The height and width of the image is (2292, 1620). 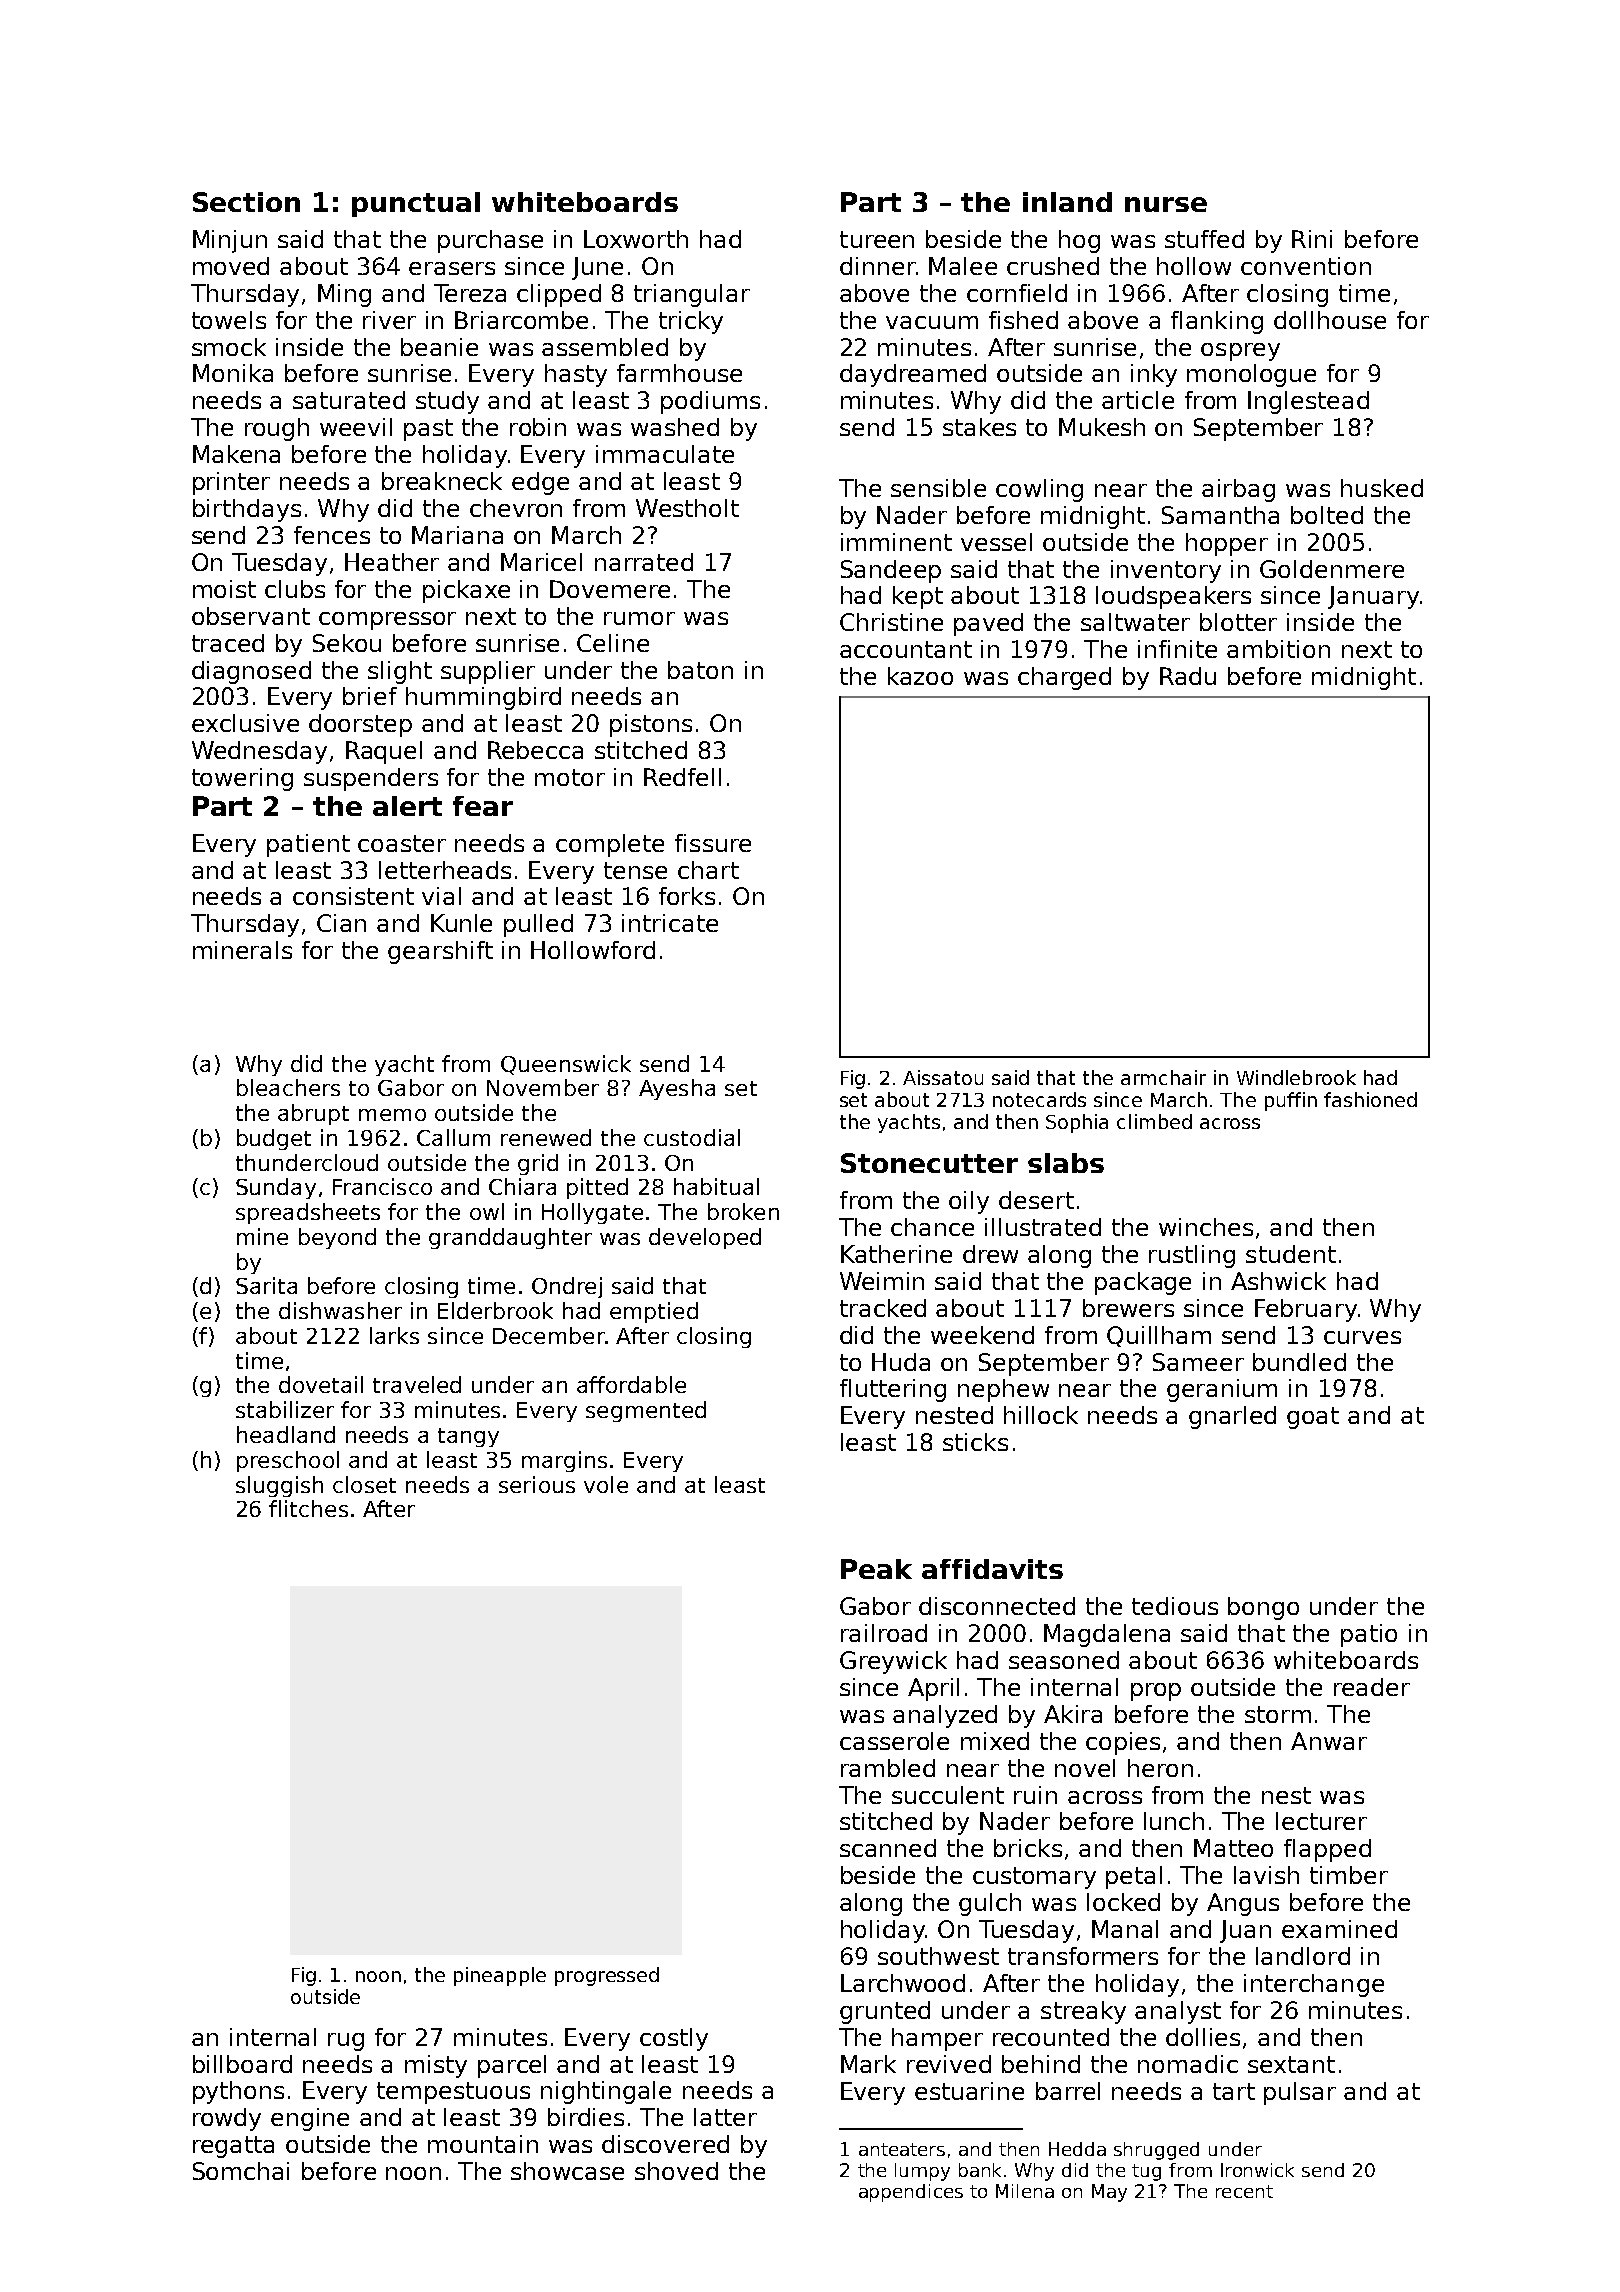 I want to click on moved, so click(x=231, y=266).
